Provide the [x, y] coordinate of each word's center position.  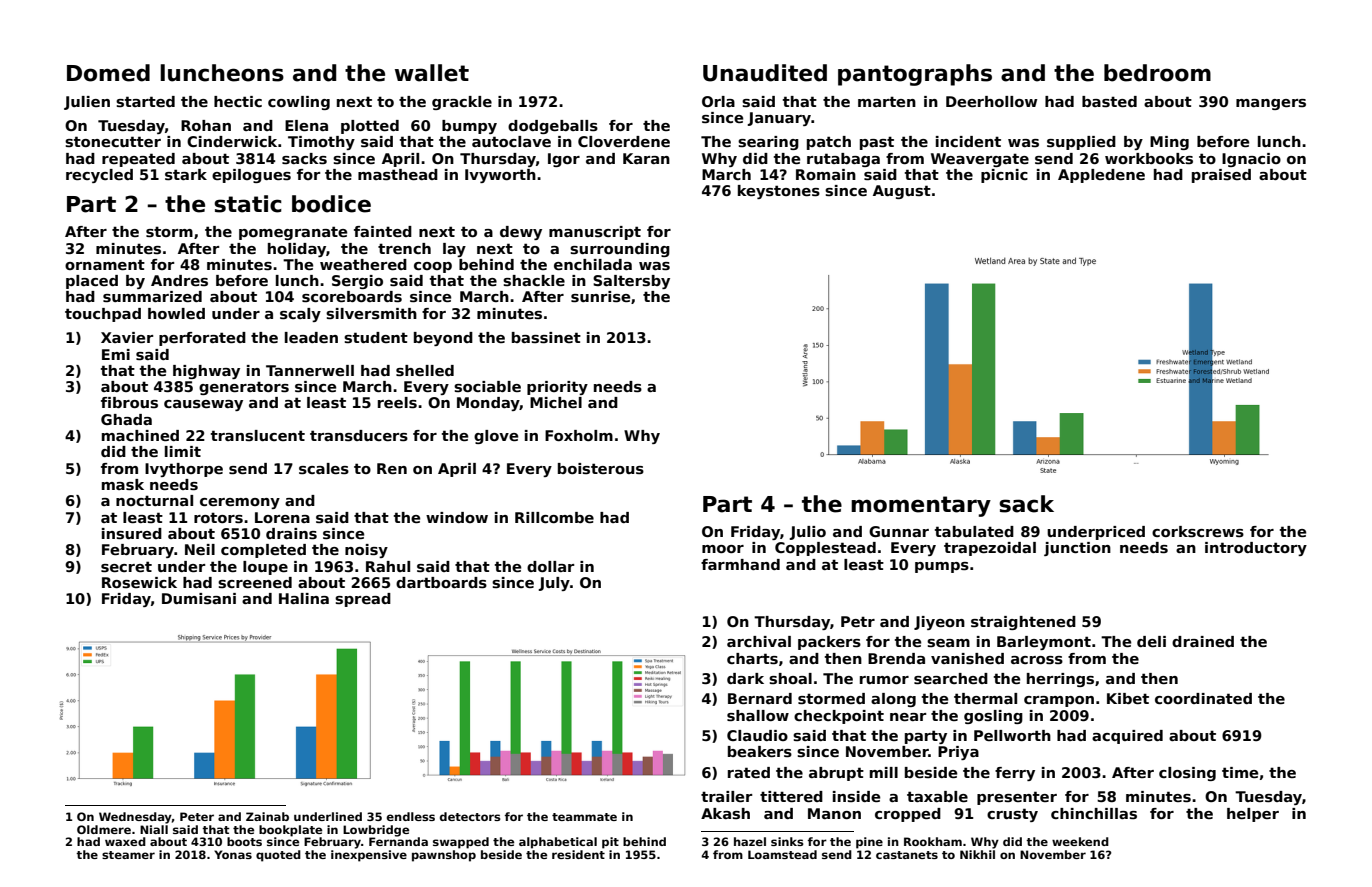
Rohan [206, 125]
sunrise [600, 297]
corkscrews [1198, 532]
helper [1253, 815]
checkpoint [839, 717]
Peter [197, 816]
